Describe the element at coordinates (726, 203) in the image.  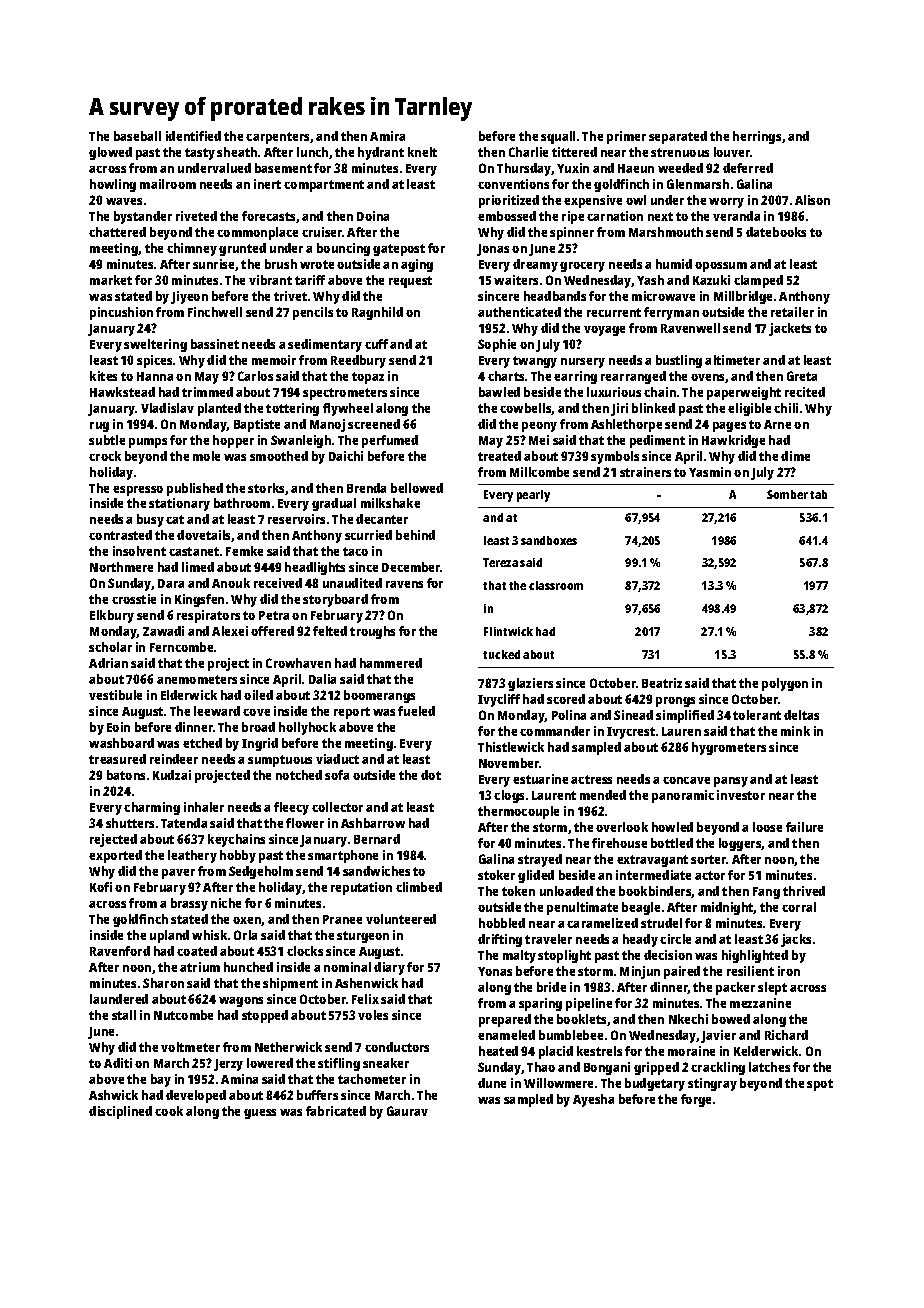
I see `worry` at that location.
